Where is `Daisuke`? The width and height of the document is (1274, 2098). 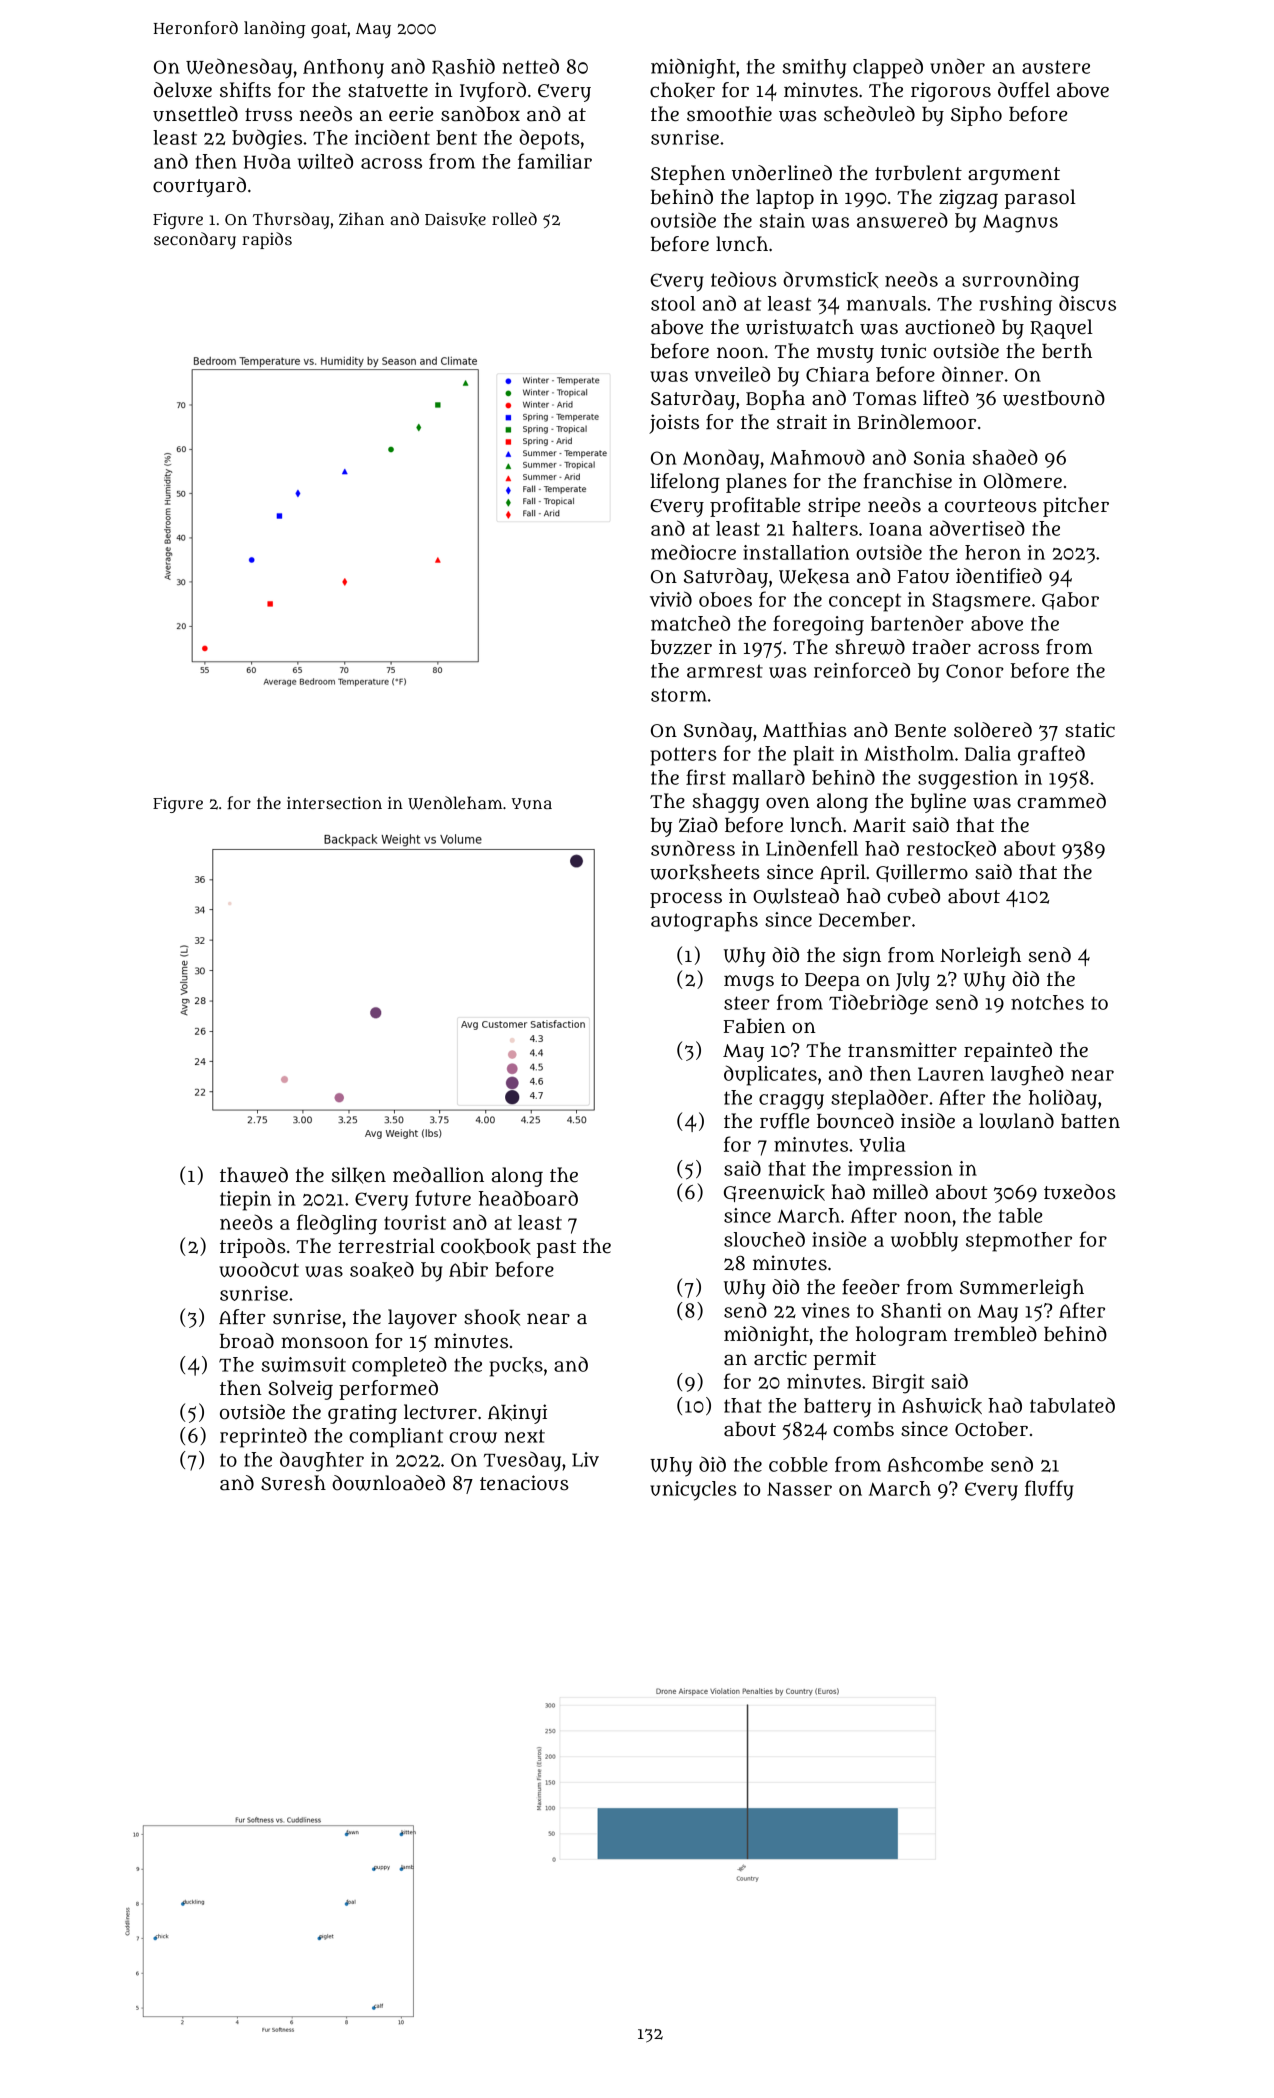 Daisuke is located at coordinates (455, 220).
